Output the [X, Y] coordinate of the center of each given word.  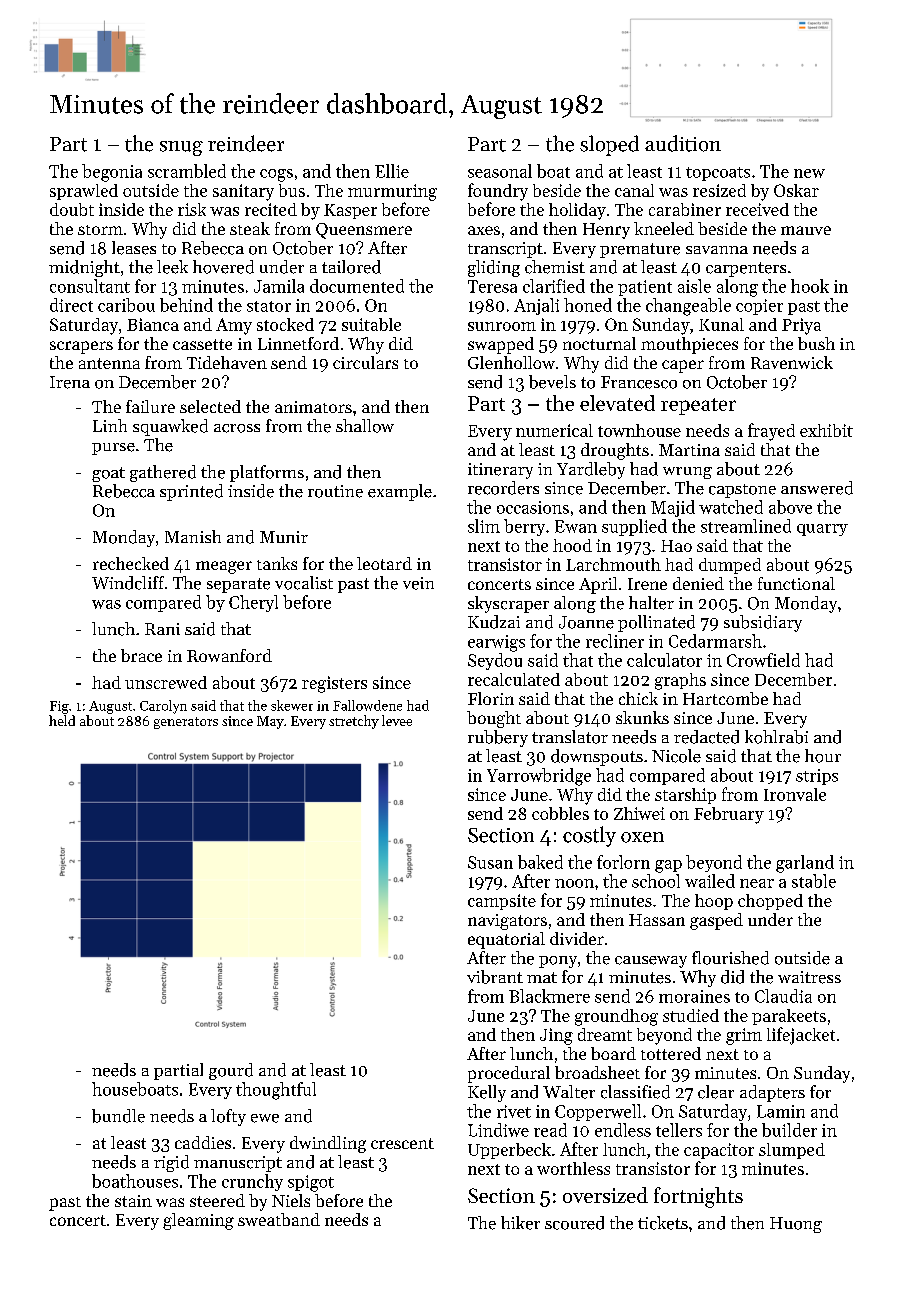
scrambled [187, 171]
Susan [490, 862]
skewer [292, 705]
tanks [277, 563]
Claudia [783, 996]
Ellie [392, 171]
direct [71, 305]
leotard [384, 563]
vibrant [495, 977]
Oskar [796, 190]
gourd [231, 1071]
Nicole [676, 756]
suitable [371, 324]
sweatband [279, 1219]
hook [810, 286]
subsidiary [763, 623]
